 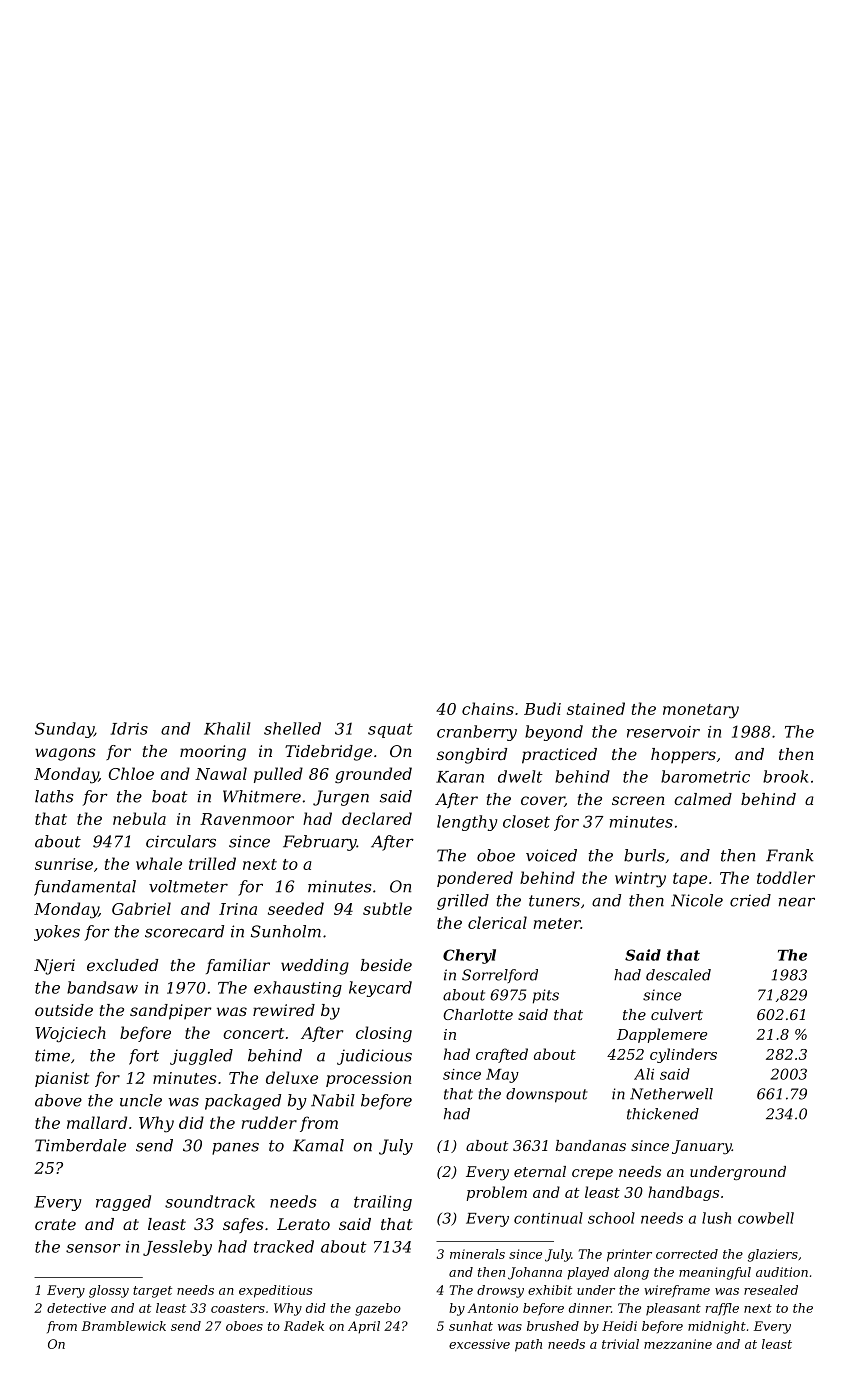 What do you see at coordinates (500, 1291) in the screenshot?
I see `drowsy` at bounding box center [500, 1291].
